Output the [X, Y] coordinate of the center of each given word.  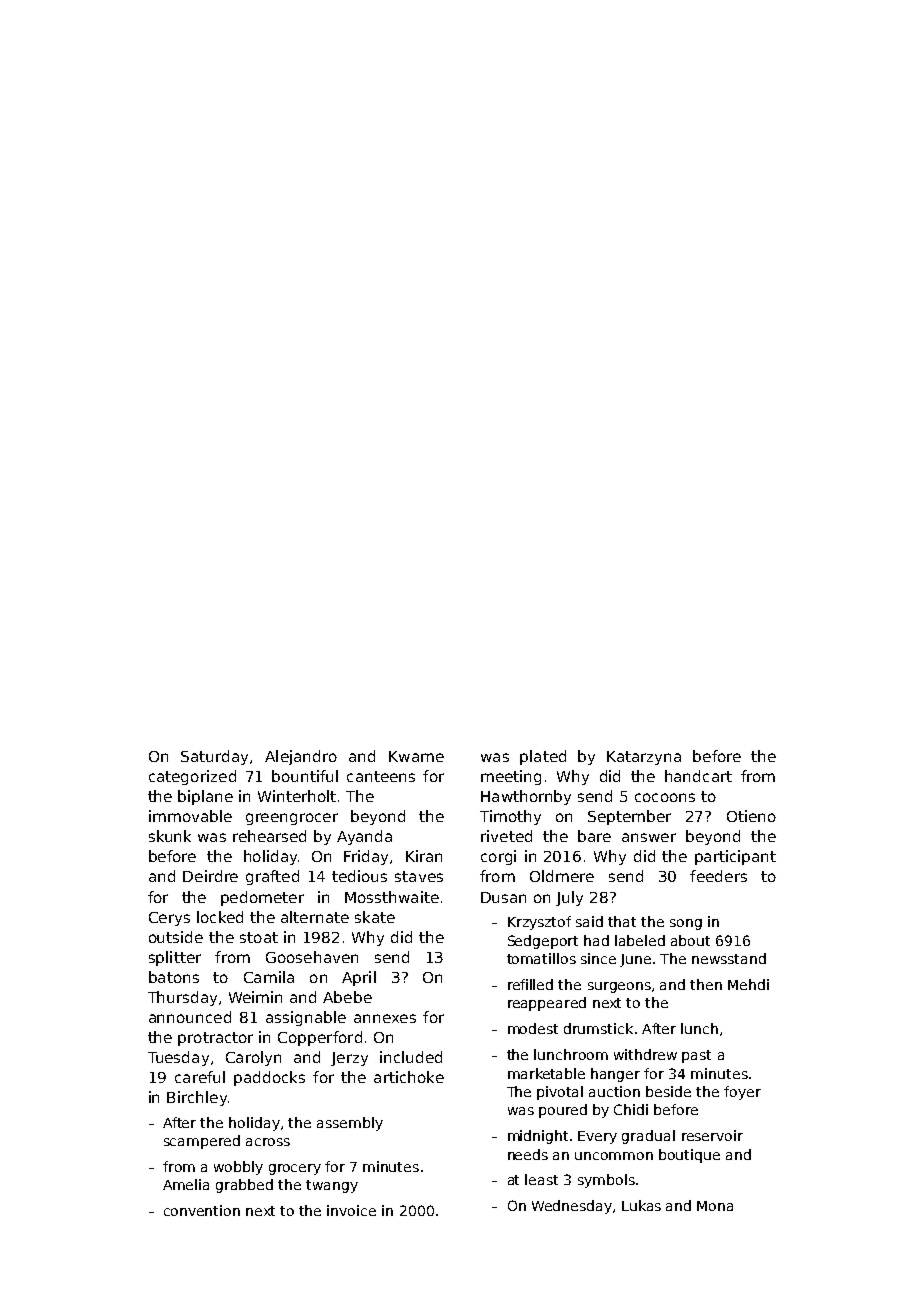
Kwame [416, 756]
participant [735, 857]
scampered [202, 1142]
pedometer [262, 898]
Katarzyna [644, 758]
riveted [506, 836]
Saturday [214, 757]
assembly [350, 1124]
